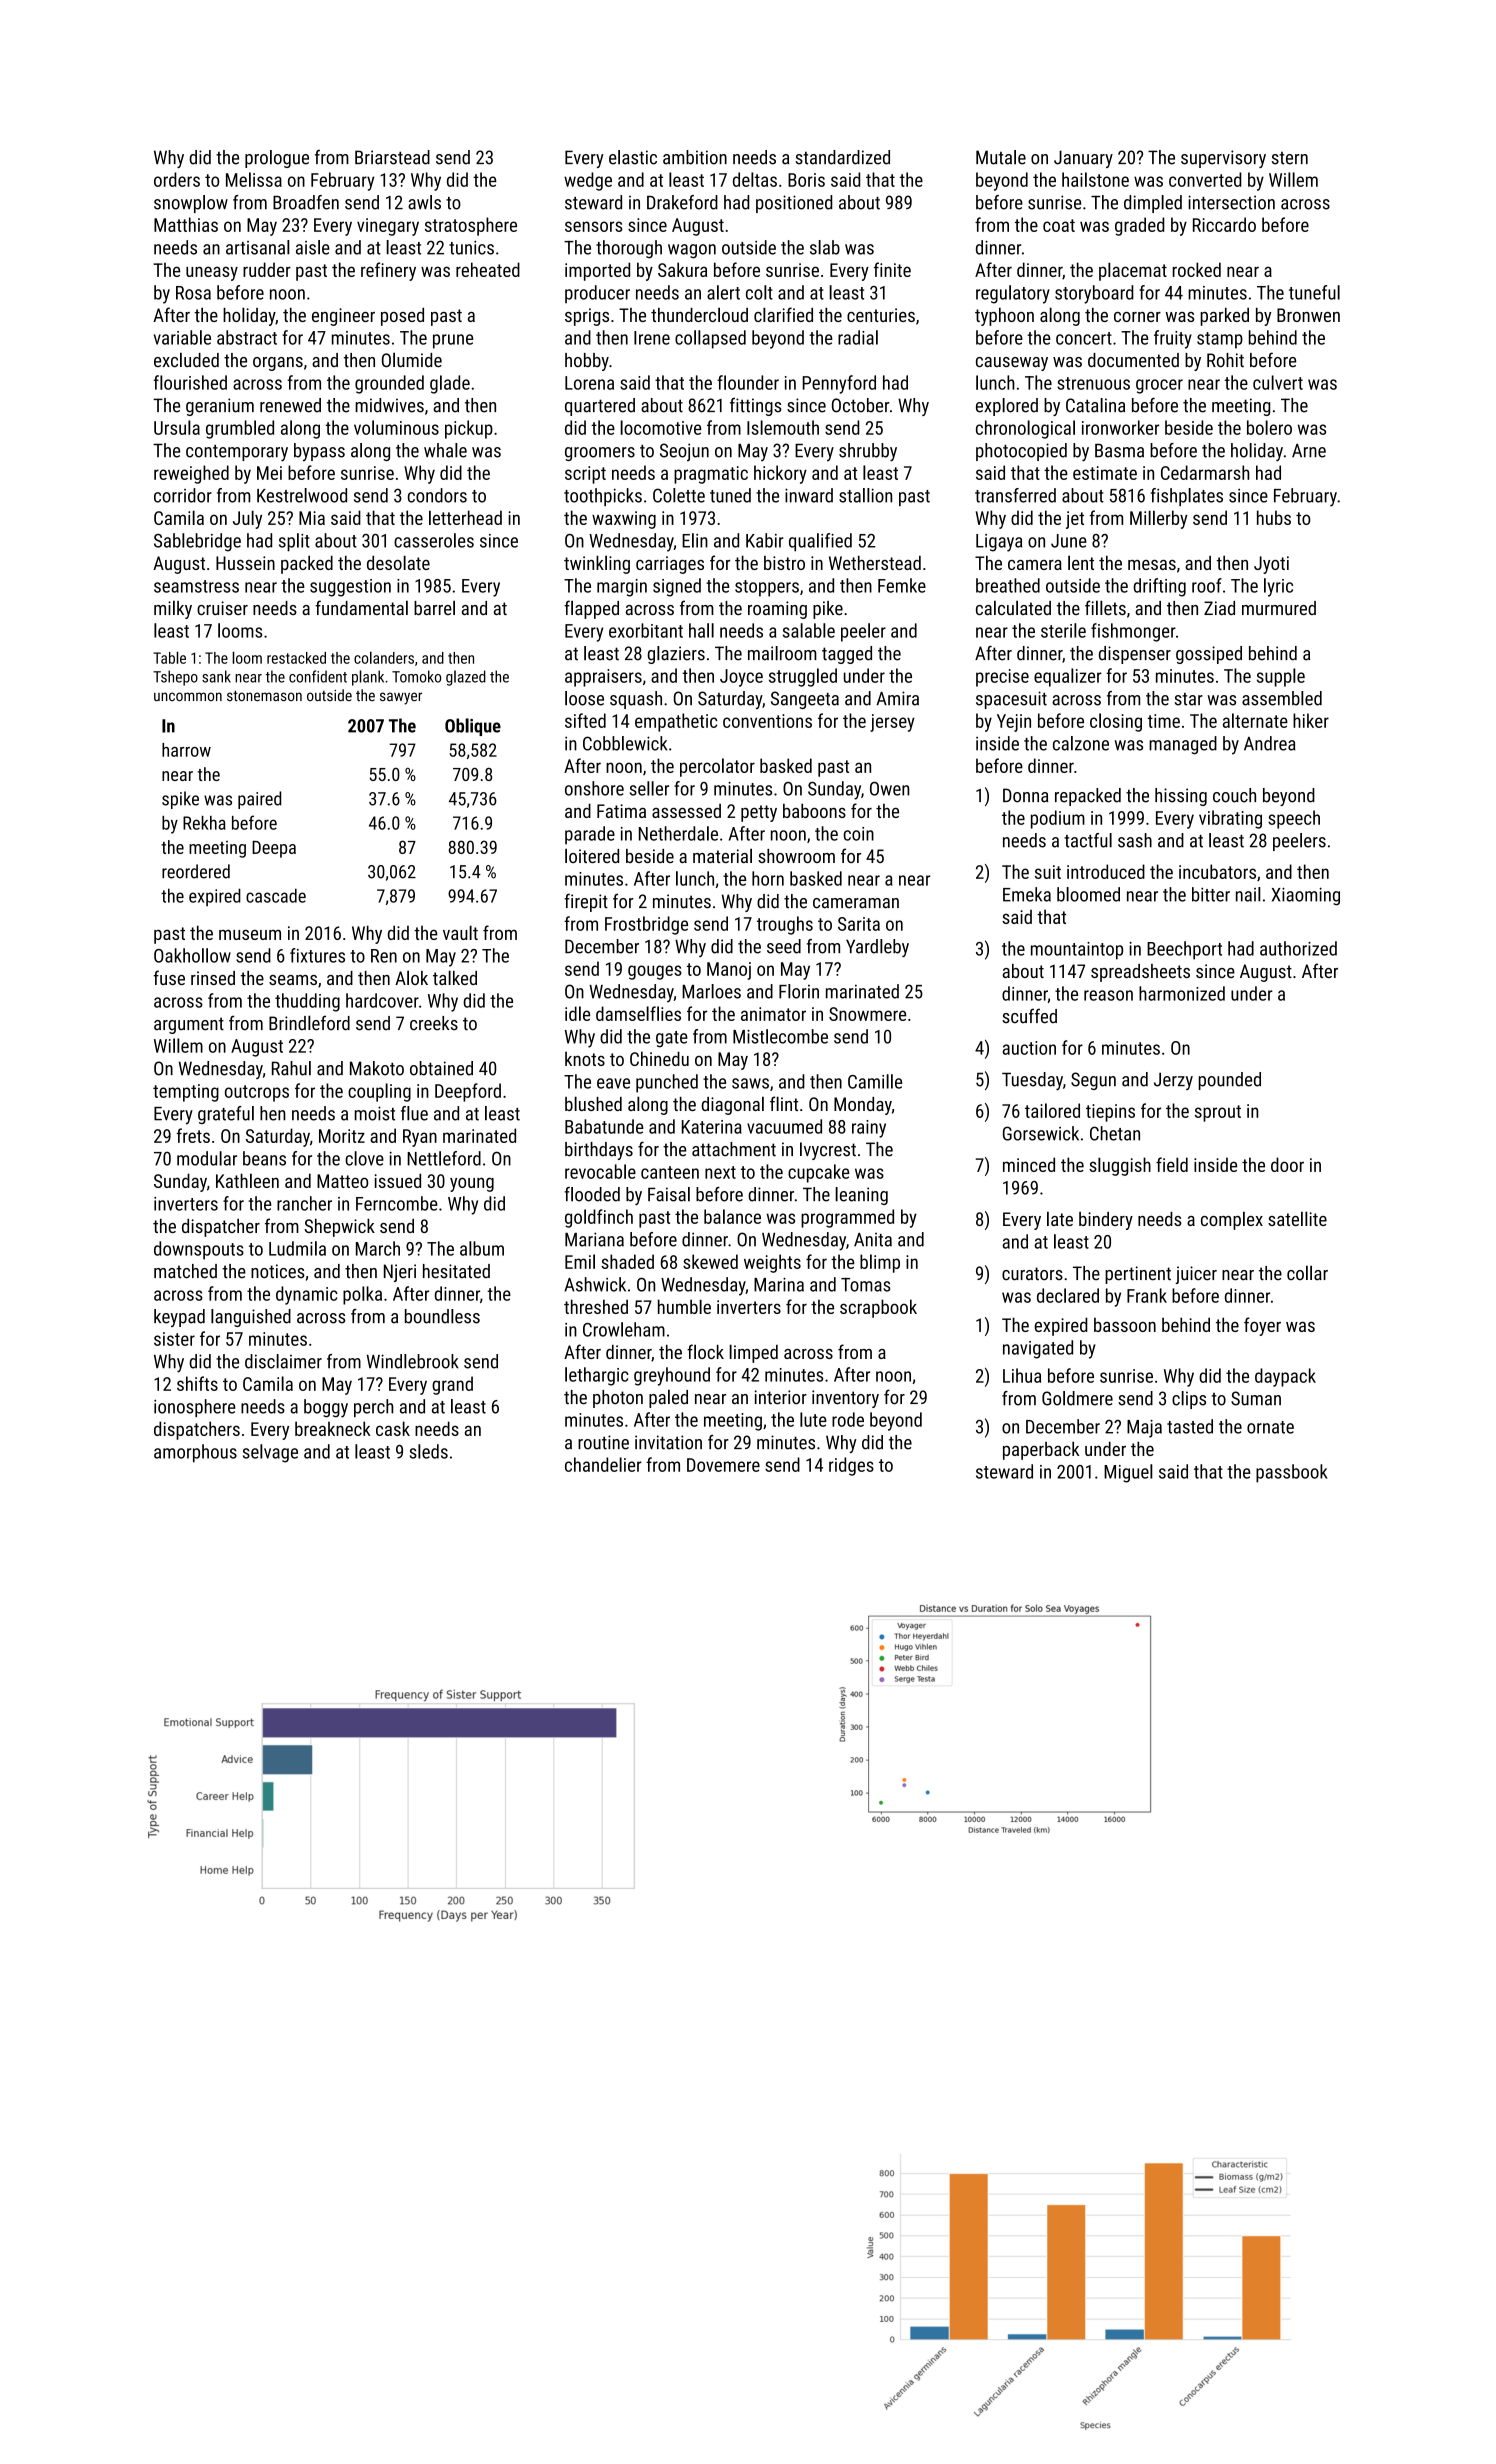 This page has height=2464, width=1496. I want to click on scrapbook, so click(878, 1308).
